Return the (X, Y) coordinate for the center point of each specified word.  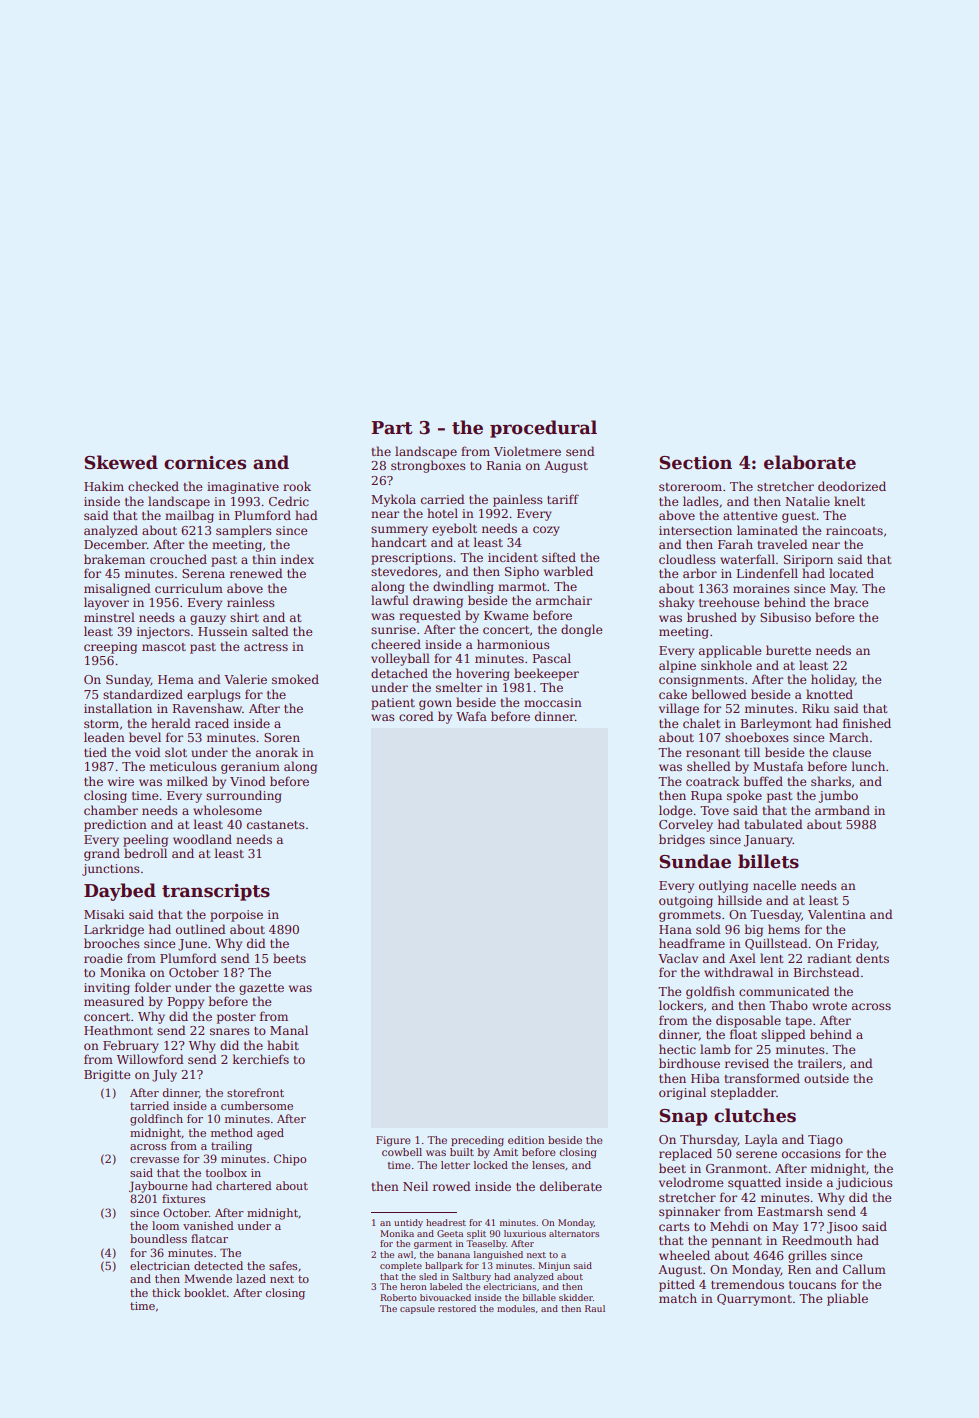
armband (842, 810)
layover (106, 603)
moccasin (553, 702)
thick (166, 1292)
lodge (675, 811)
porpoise (236, 916)
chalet (701, 723)
